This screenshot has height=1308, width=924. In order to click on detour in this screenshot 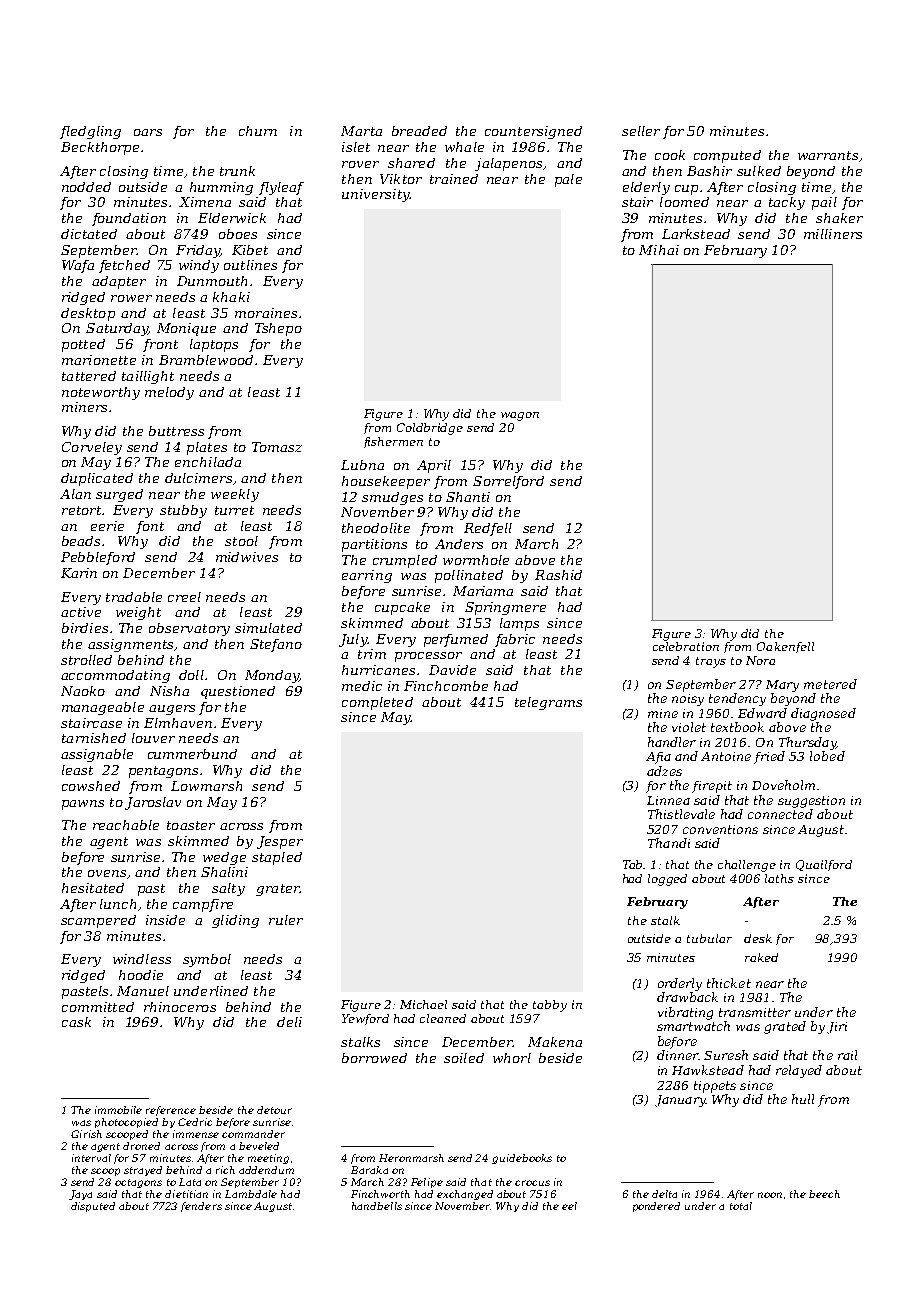, I will do `click(274, 1110)`.
